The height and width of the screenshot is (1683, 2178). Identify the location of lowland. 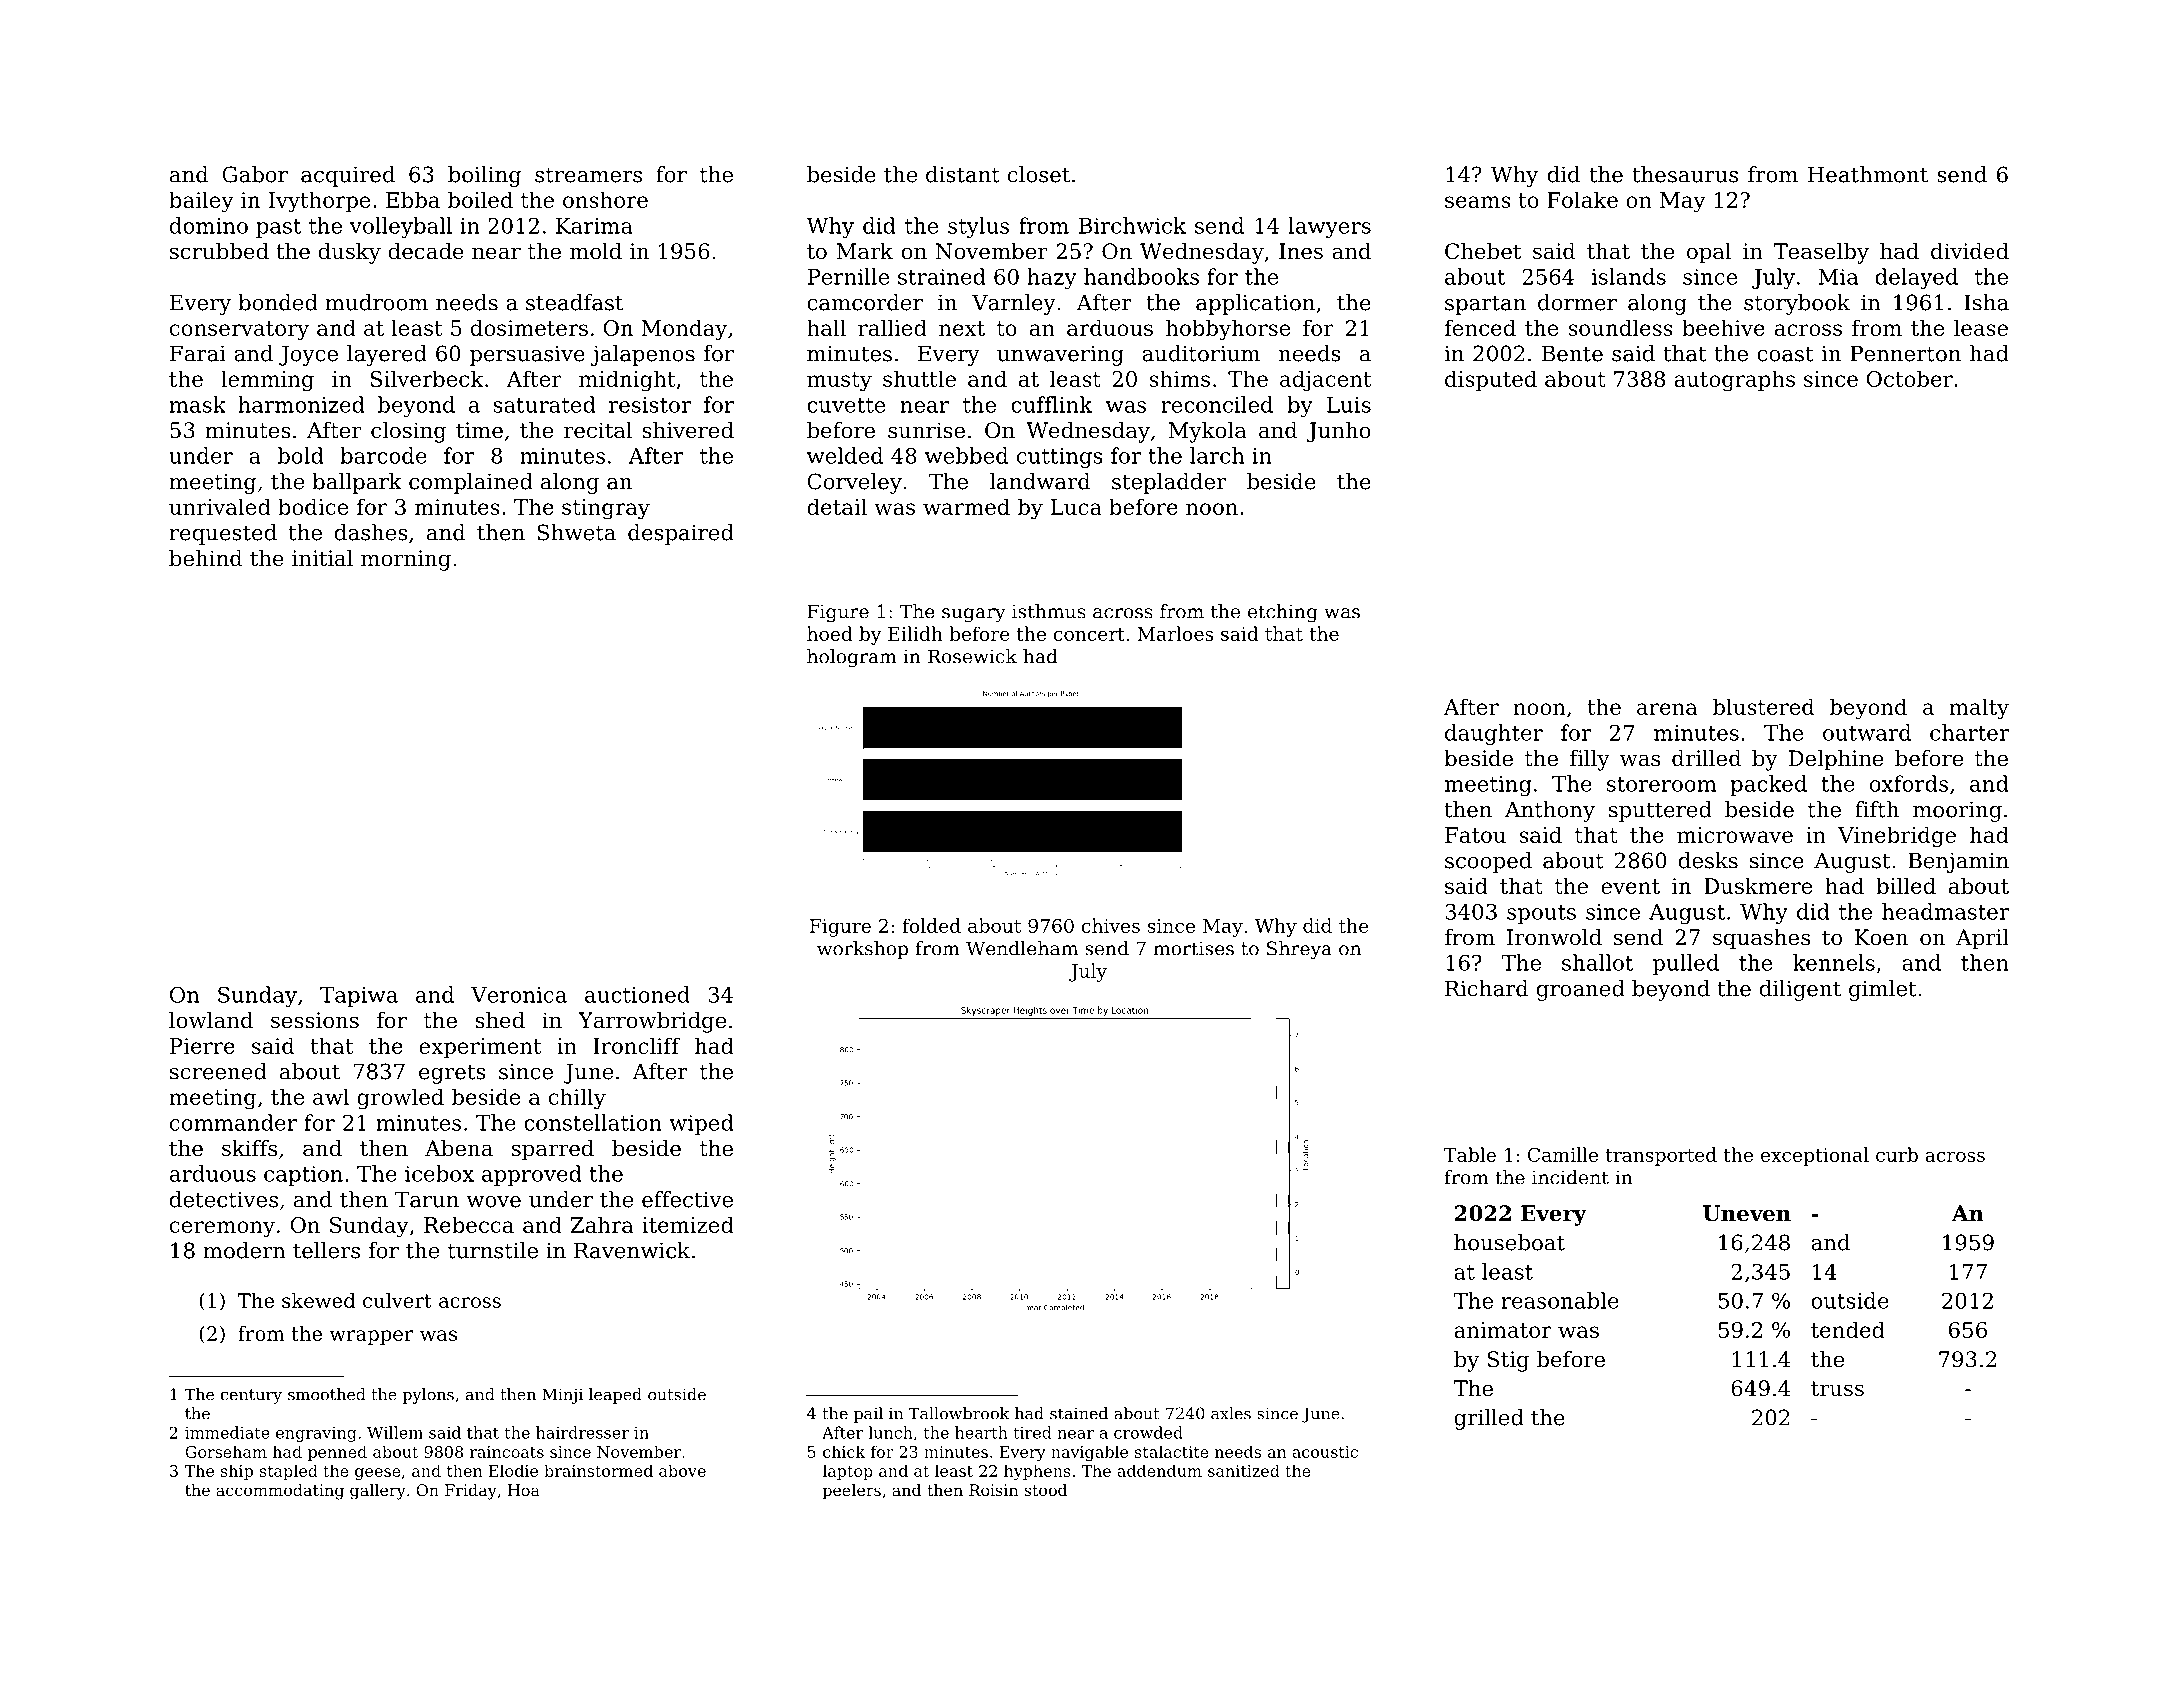
(211, 1020).
